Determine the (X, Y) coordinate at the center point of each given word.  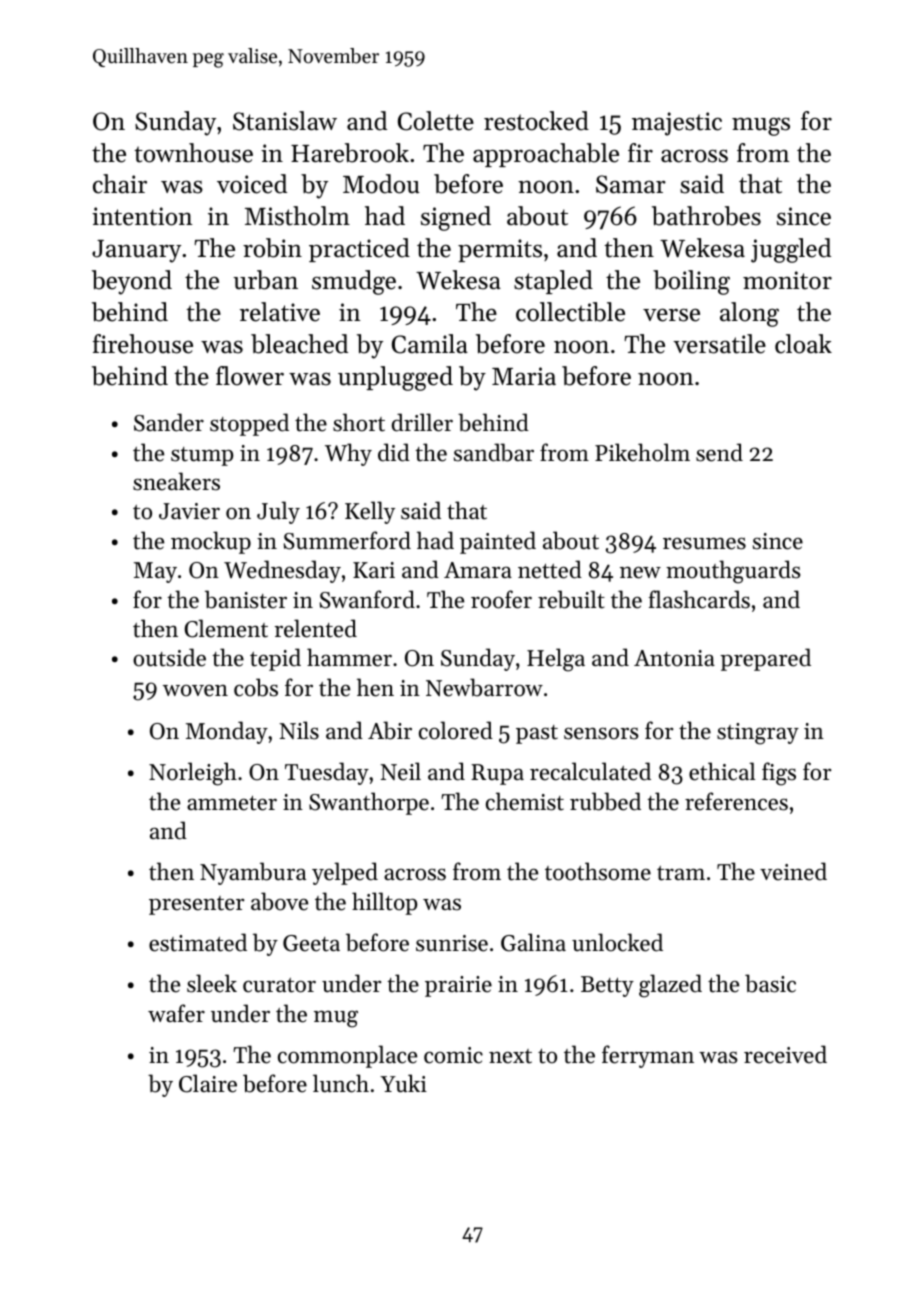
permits (500, 250)
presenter (196, 905)
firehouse (143, 344)
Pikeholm (642, 452)
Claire (208, 1083)
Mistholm (297, 216)
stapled (553, 282)
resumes (704, 543)
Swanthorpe (369, 803)
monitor (787, 280)
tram (681, 873)
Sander (169, 422)
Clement (226, 628)
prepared (765, 659)
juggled (791, 250)
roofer (501, 599)
